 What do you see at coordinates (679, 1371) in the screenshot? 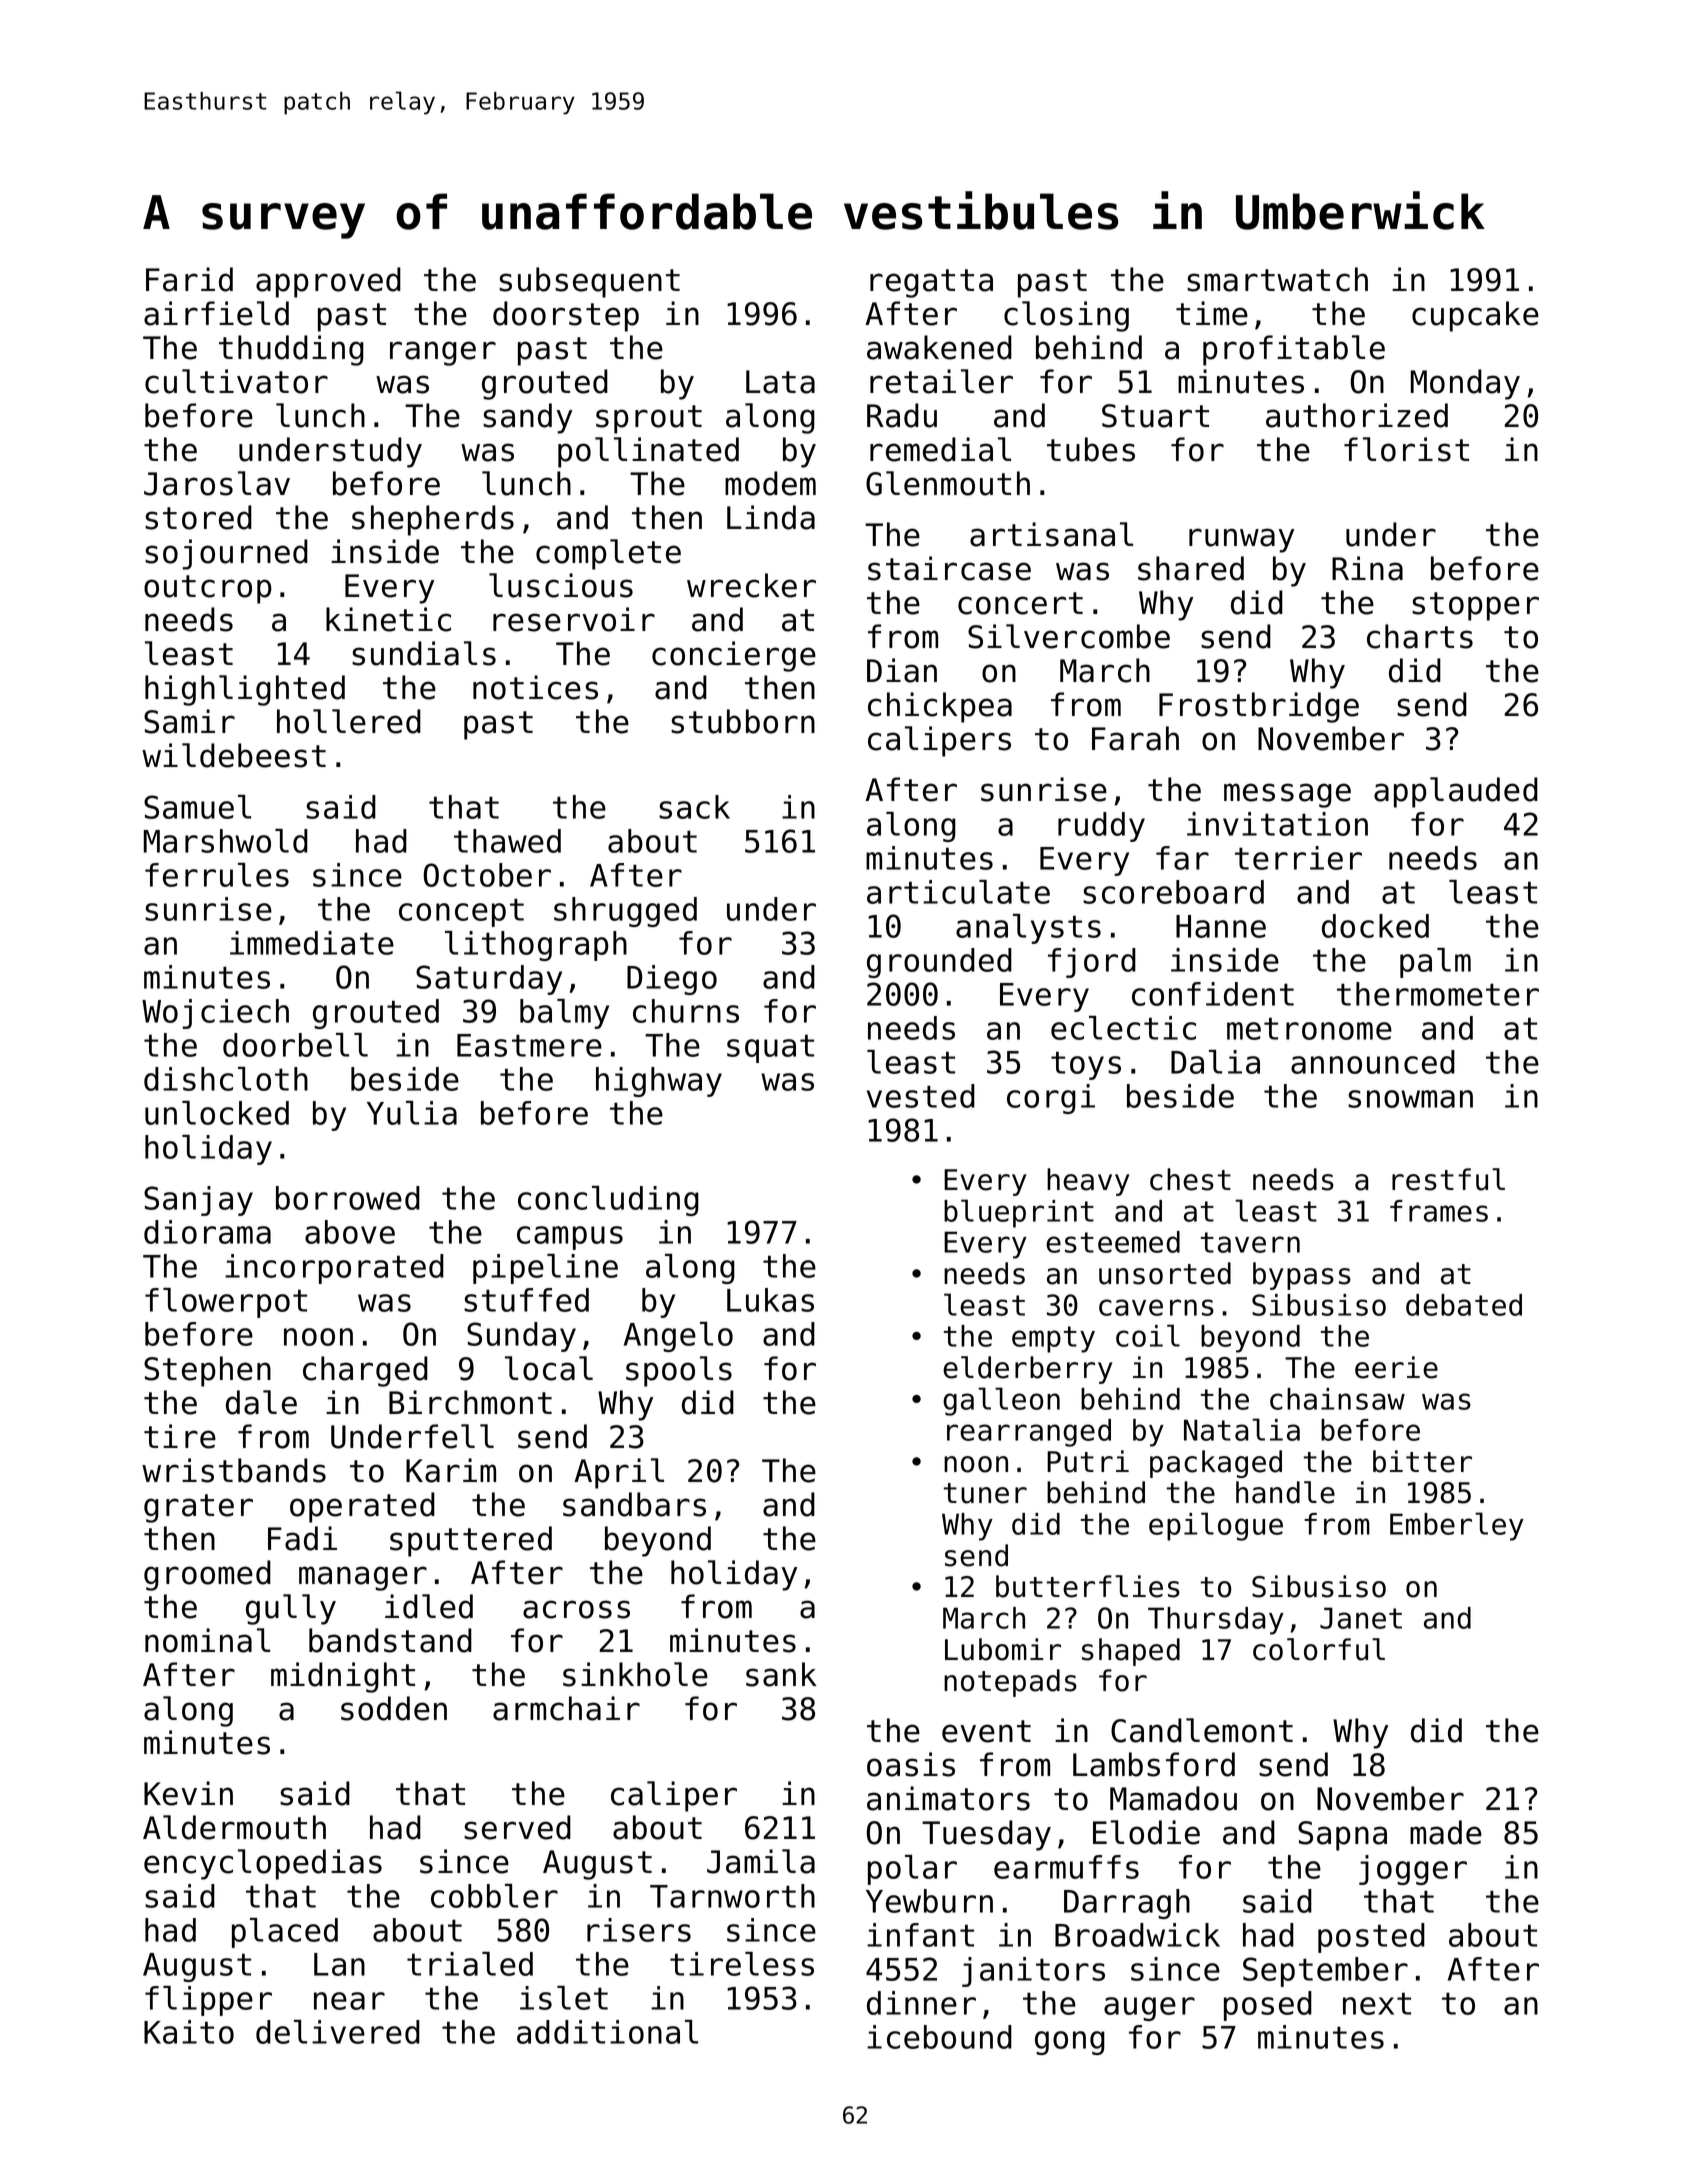
I see `spools` at bounding box center [679, 1371].
